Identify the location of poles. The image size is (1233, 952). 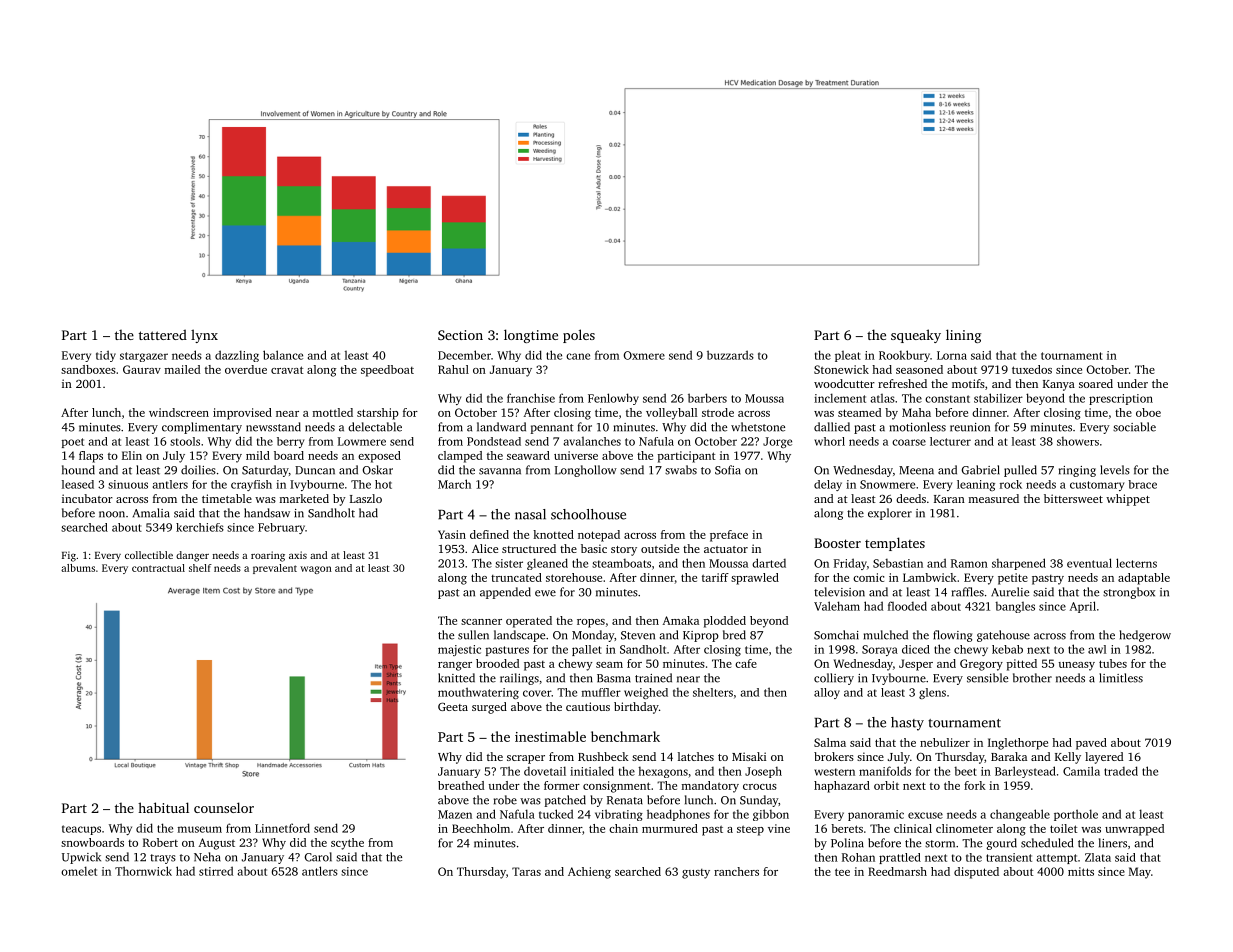
(579, 336).
